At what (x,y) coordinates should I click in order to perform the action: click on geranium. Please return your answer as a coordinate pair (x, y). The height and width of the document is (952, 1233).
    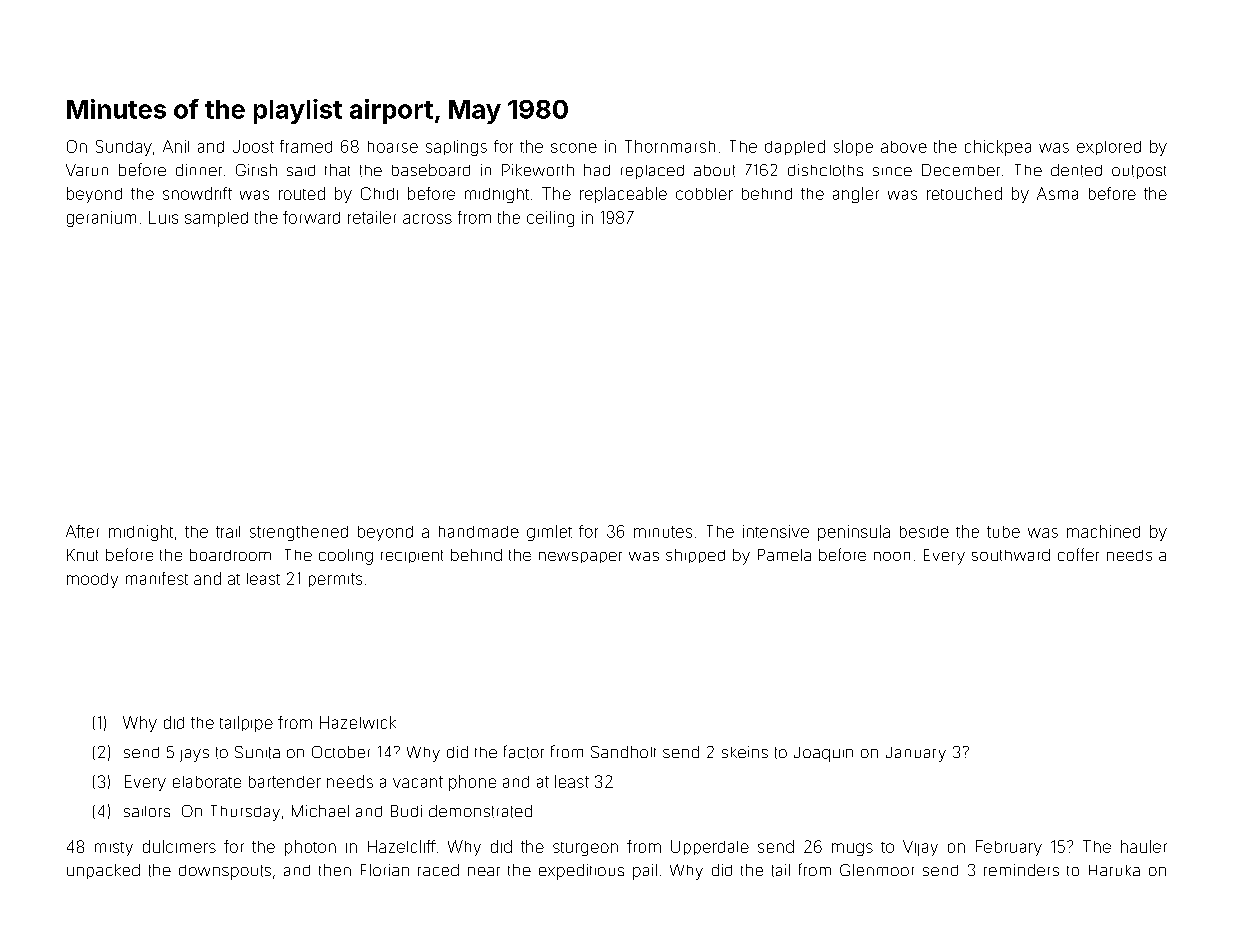
    Looking at the image, I should click on (101, 219).
